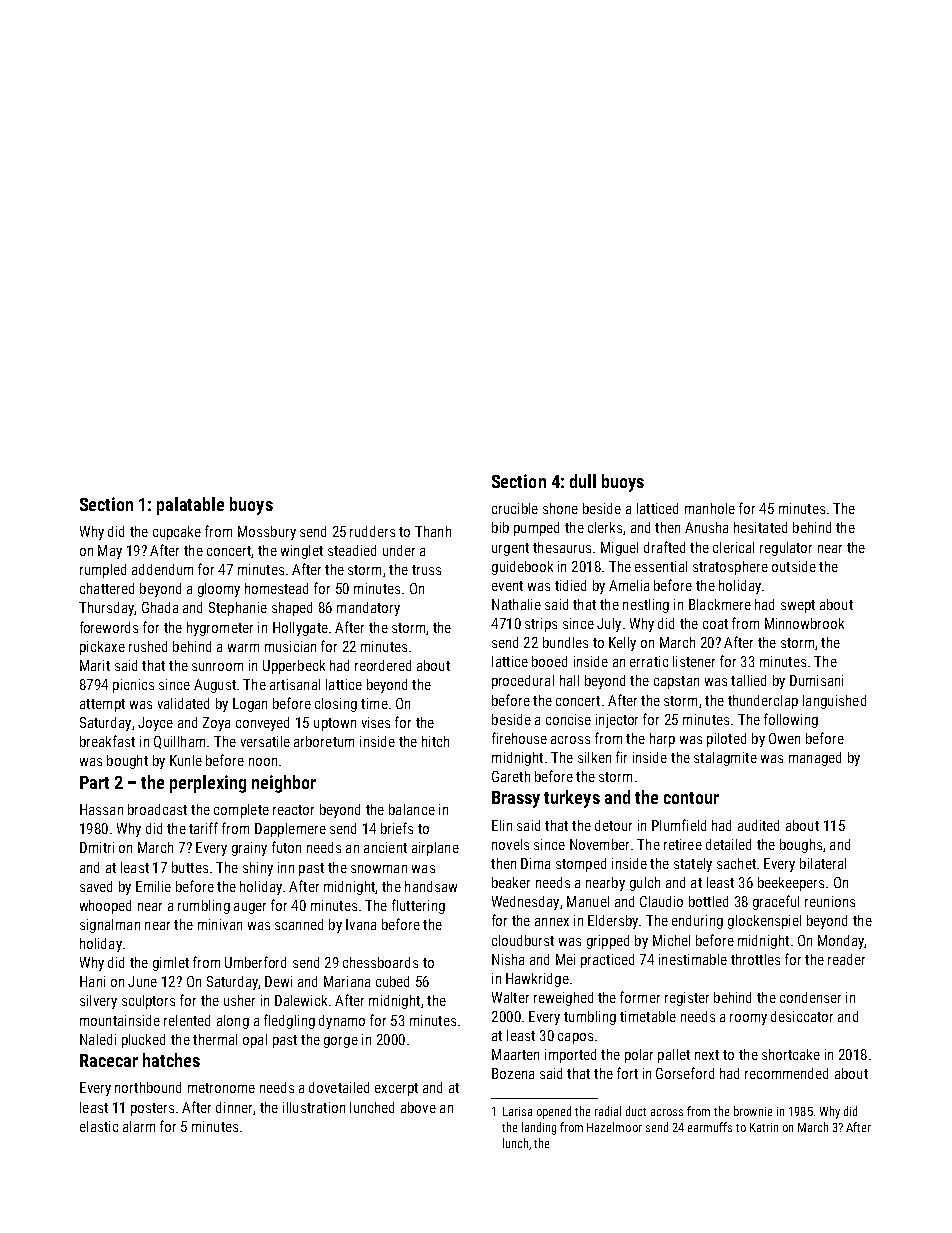 Image resolution: width=952 pixels, height=1233 pixels. I want to click on Elin, so click(502, 825).
